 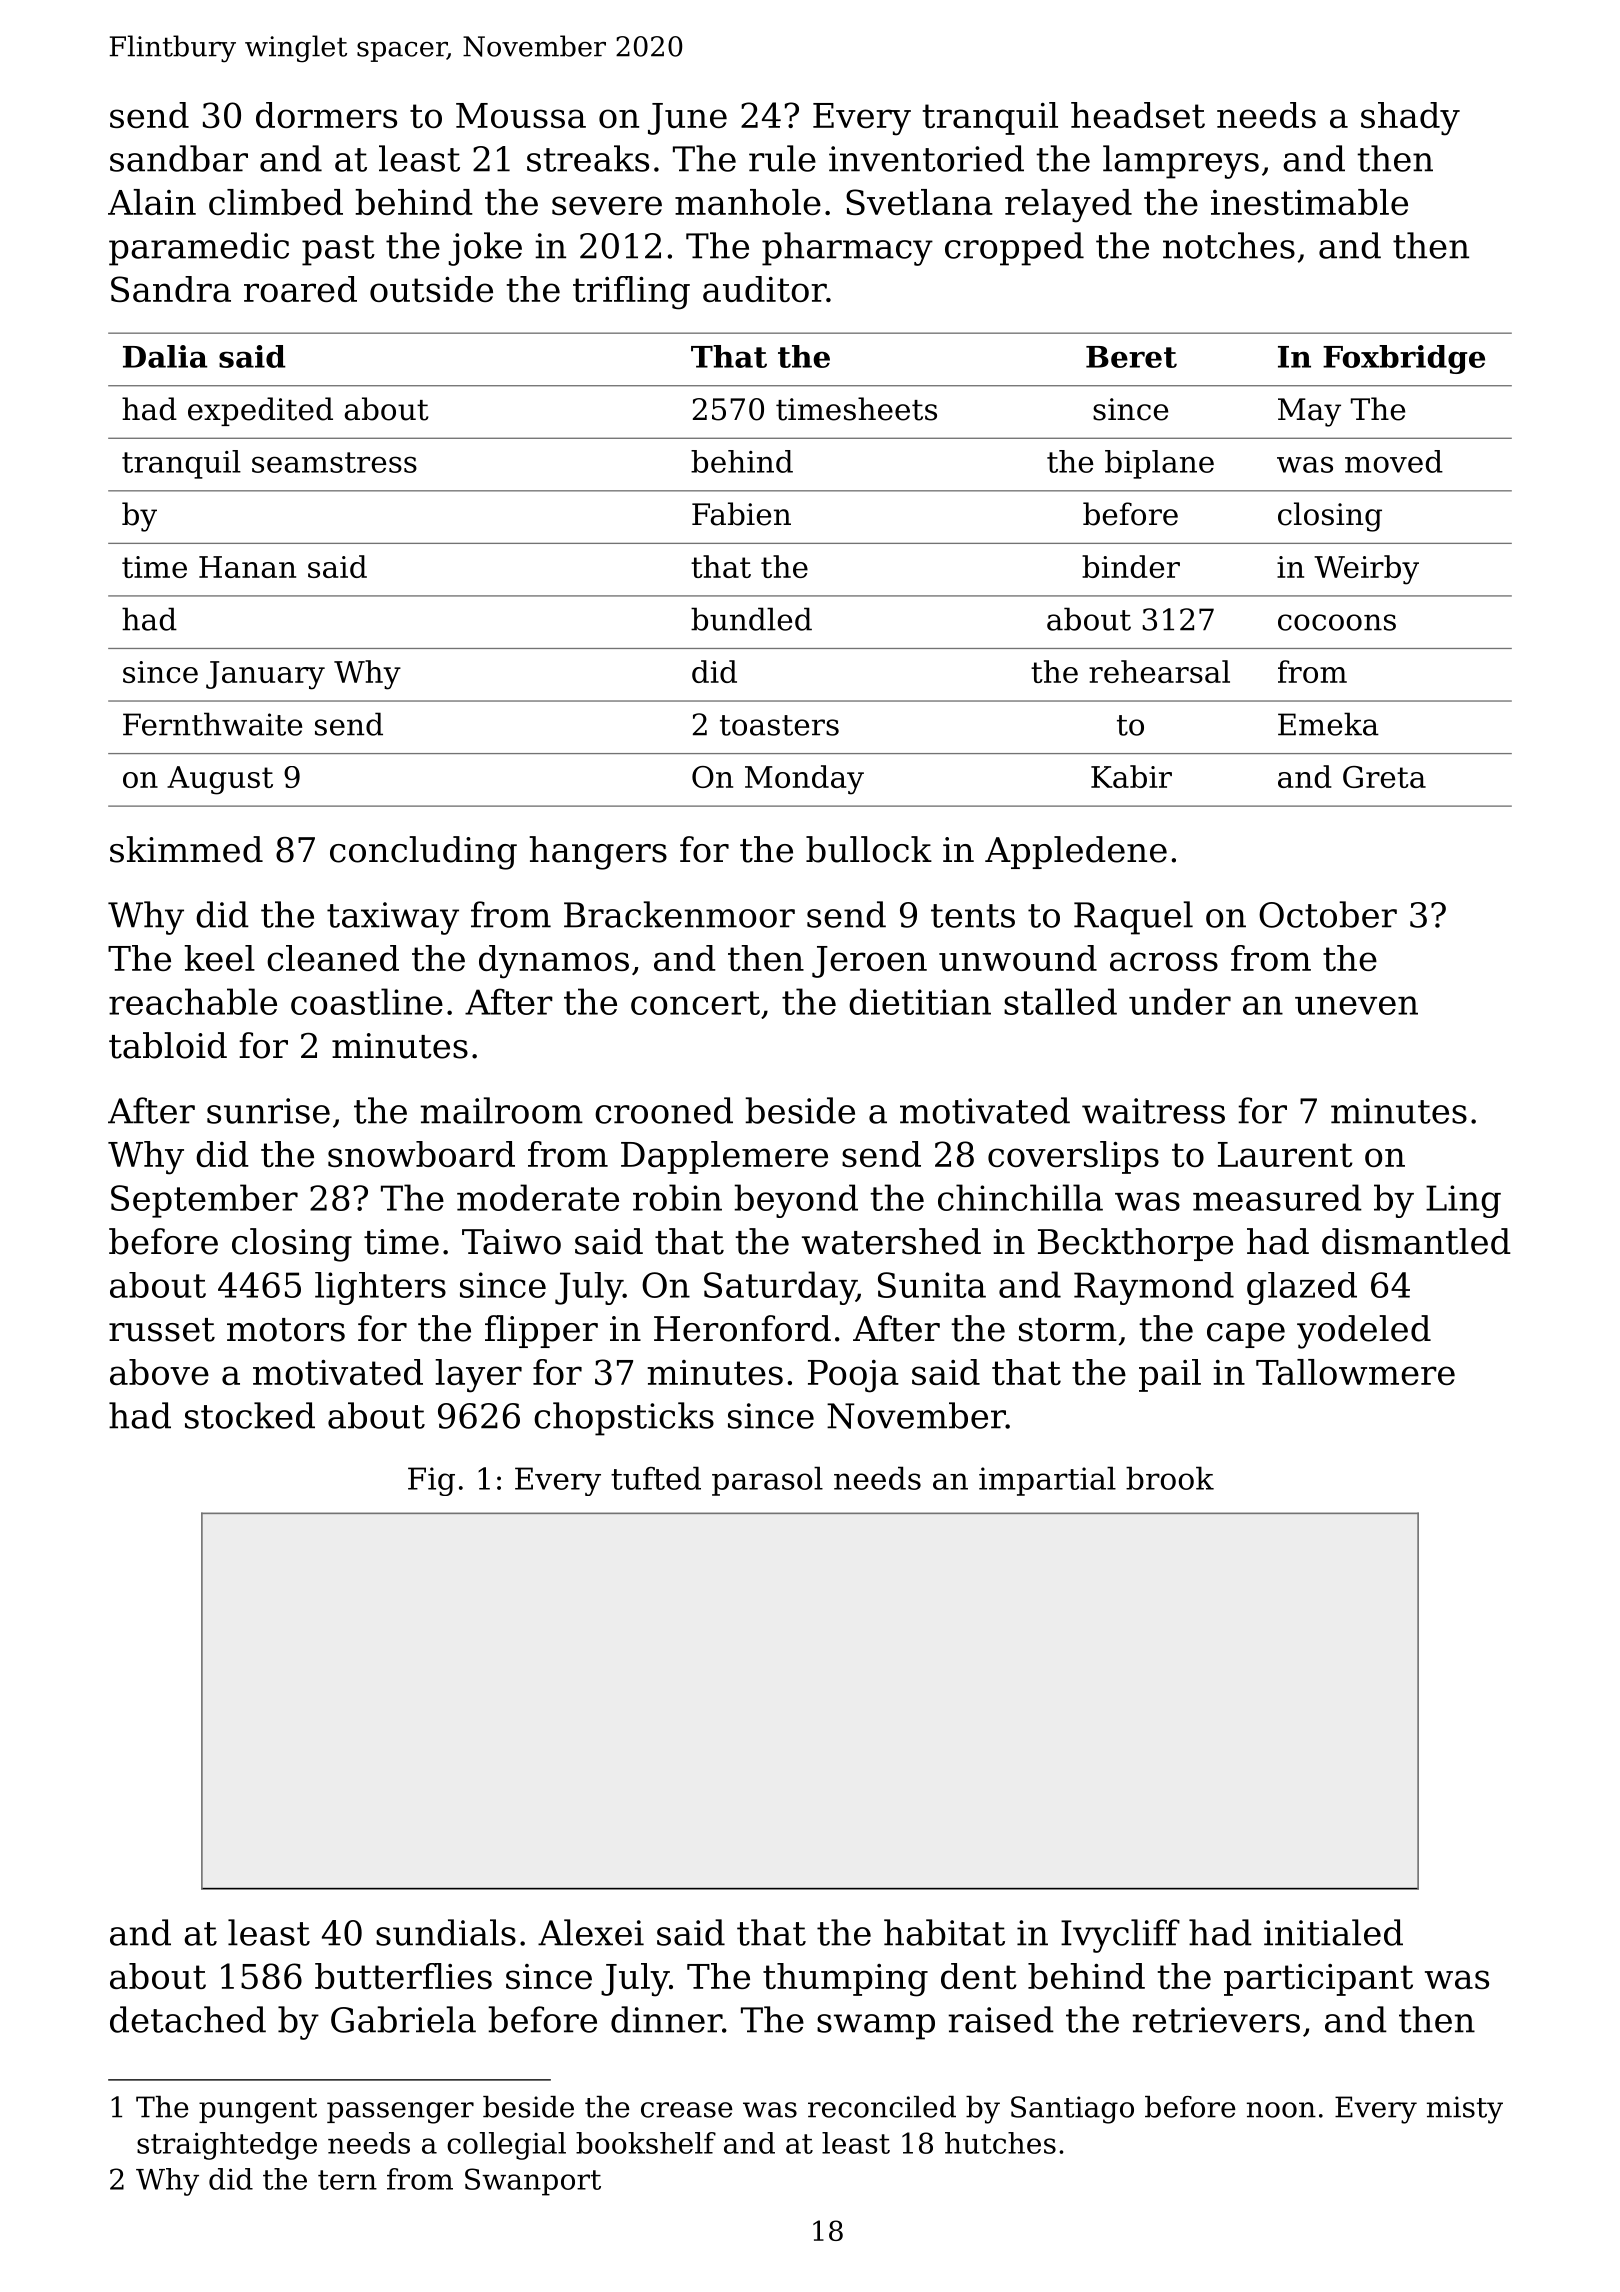 I want to click on sandbar, so click(x=179, y=158).
